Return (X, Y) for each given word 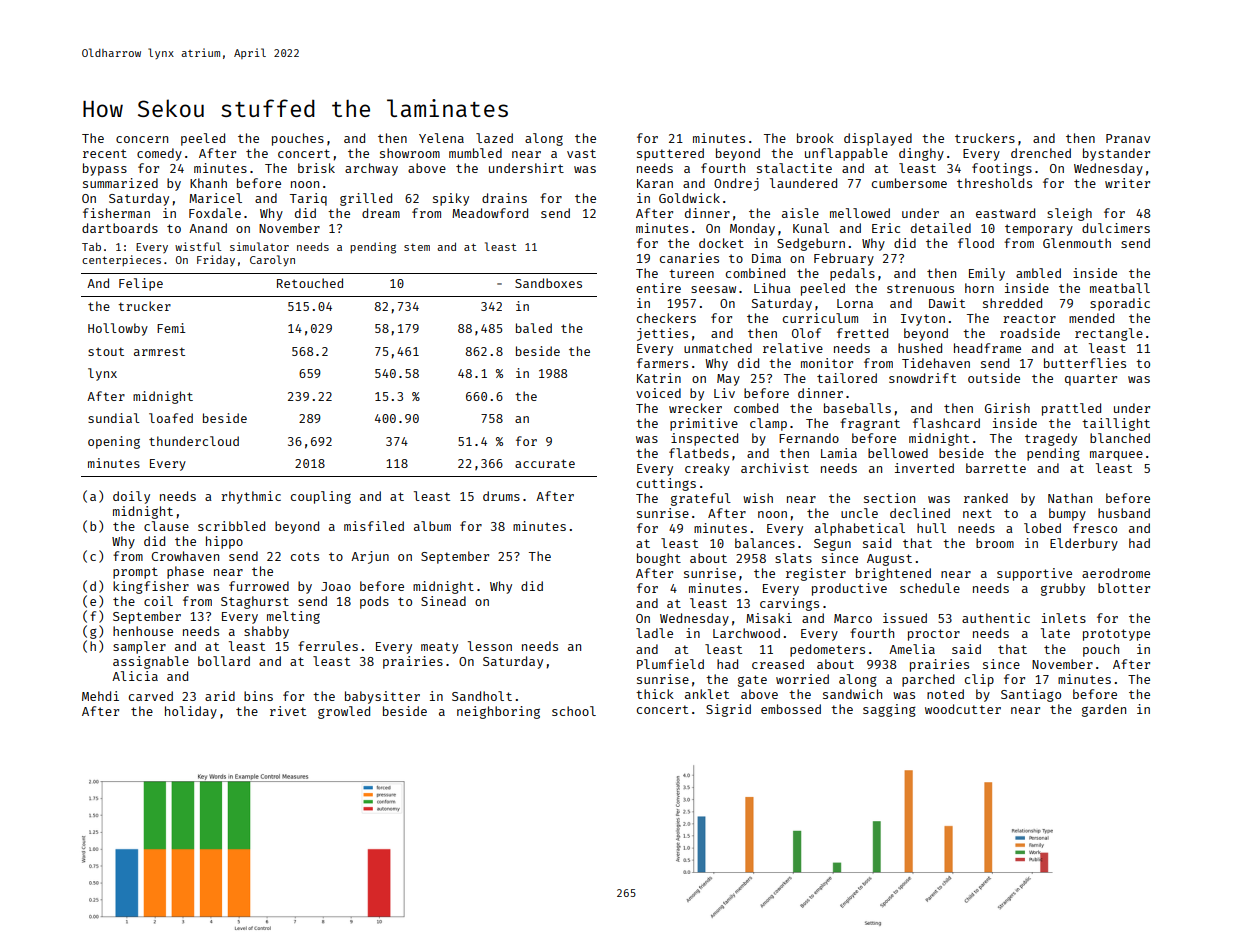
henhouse (143, 631)
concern (142, 139)
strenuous (920, 288)
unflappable (846, 154)
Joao (336, 586)
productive (849, 589)
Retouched (310, 283)
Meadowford (490, 213)
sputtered (670, 154)
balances (765, 543)
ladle (654, 633)
